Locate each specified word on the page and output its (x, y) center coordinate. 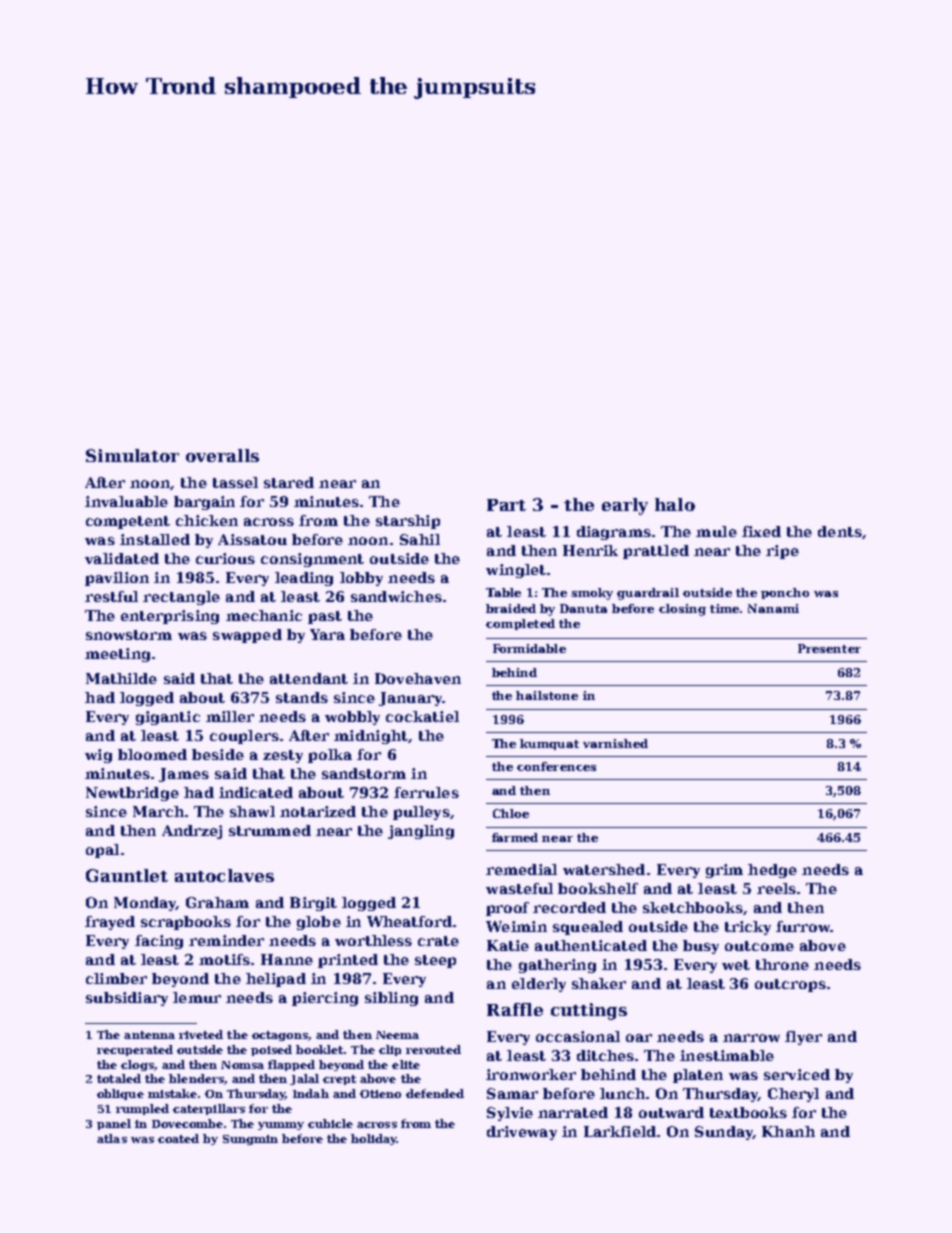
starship (408, 522)
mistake (172, 1093)
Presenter (829, 648)
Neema (397, 1035)
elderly (539, 985)
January (410, 699)
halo (675, 504)
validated (122, 558)
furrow (803, 926)
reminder (226, 940)
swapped (247, 636)
